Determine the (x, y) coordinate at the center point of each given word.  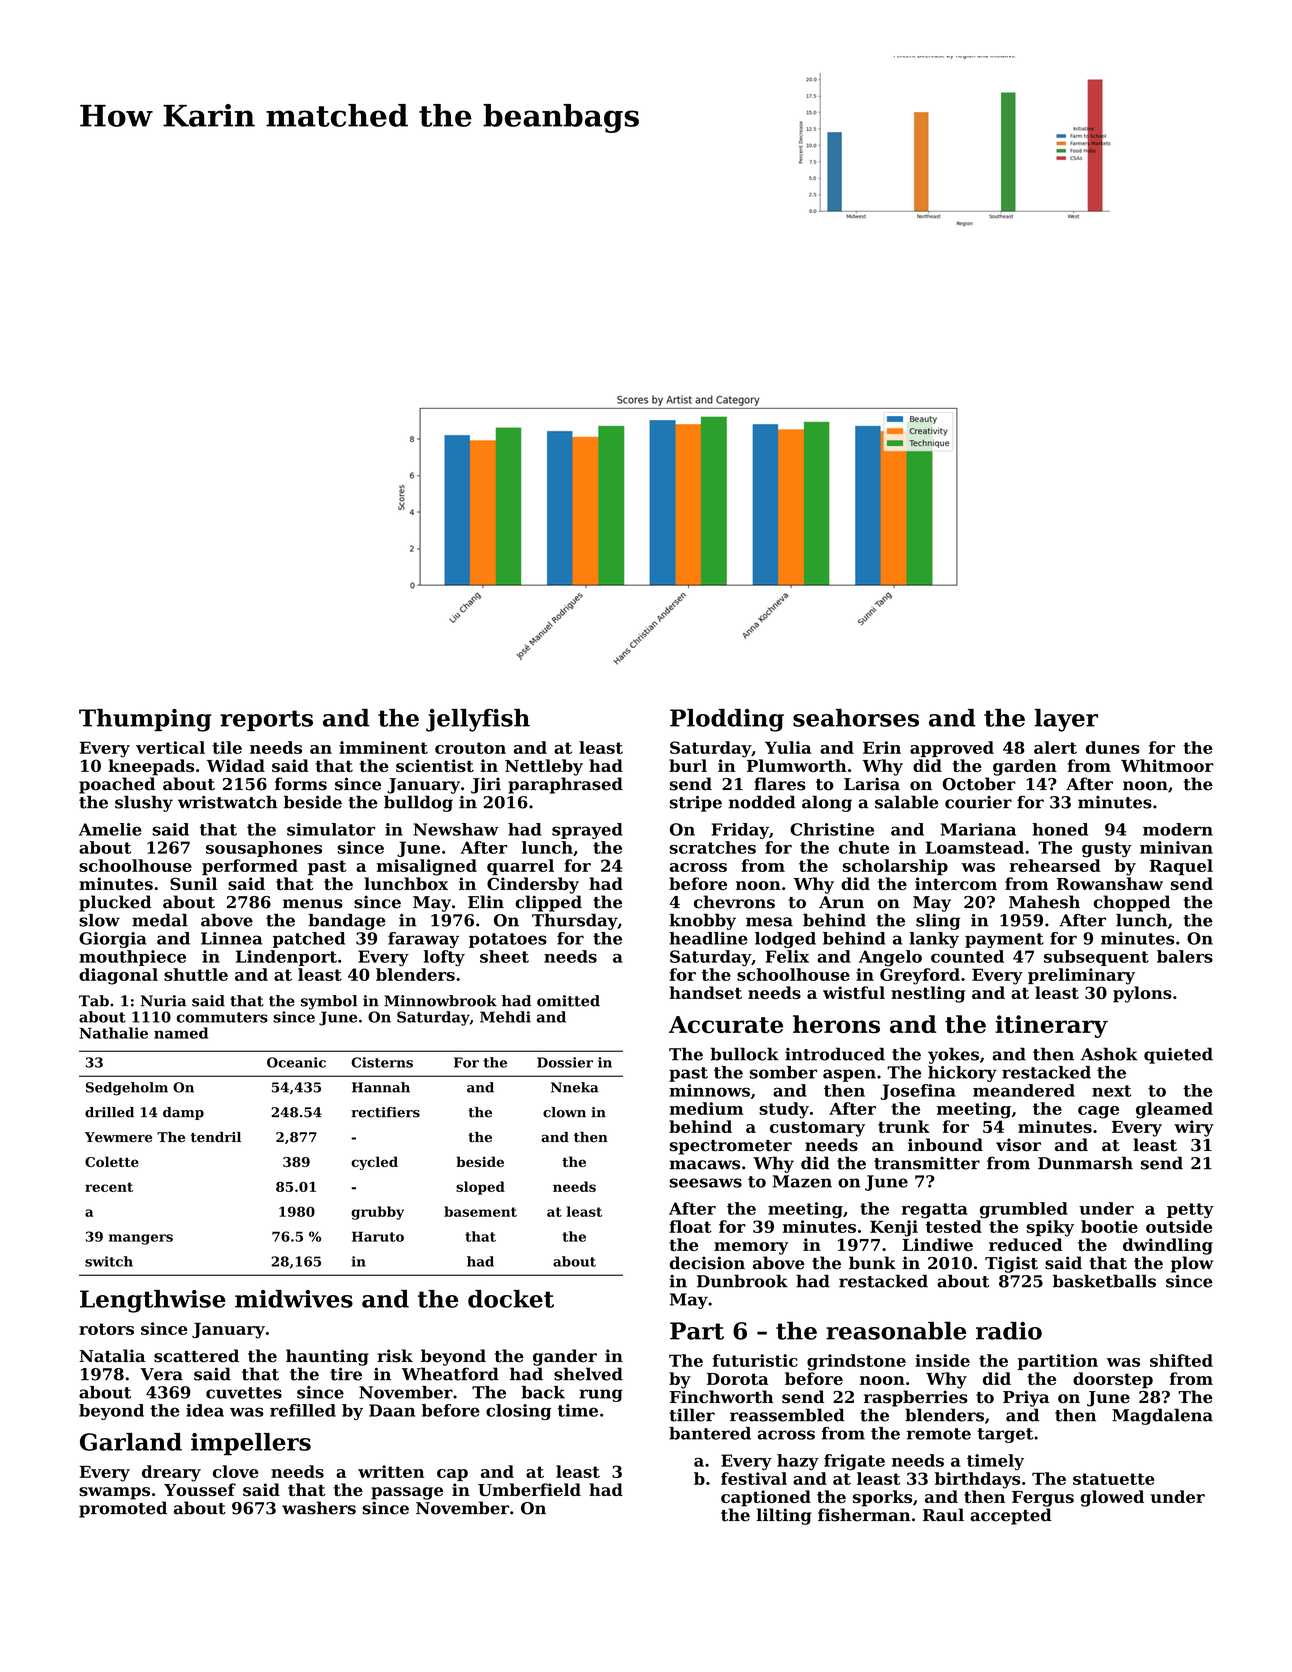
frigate (854, 1462)
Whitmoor (1167, 765)
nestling (928, 994)
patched (309, 940)
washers (319, 1508)
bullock (744, 1054)
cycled (374, 1163)
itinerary (1051, 1026)
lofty (444, 958)
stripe (696, 804)
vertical (170, 747)
